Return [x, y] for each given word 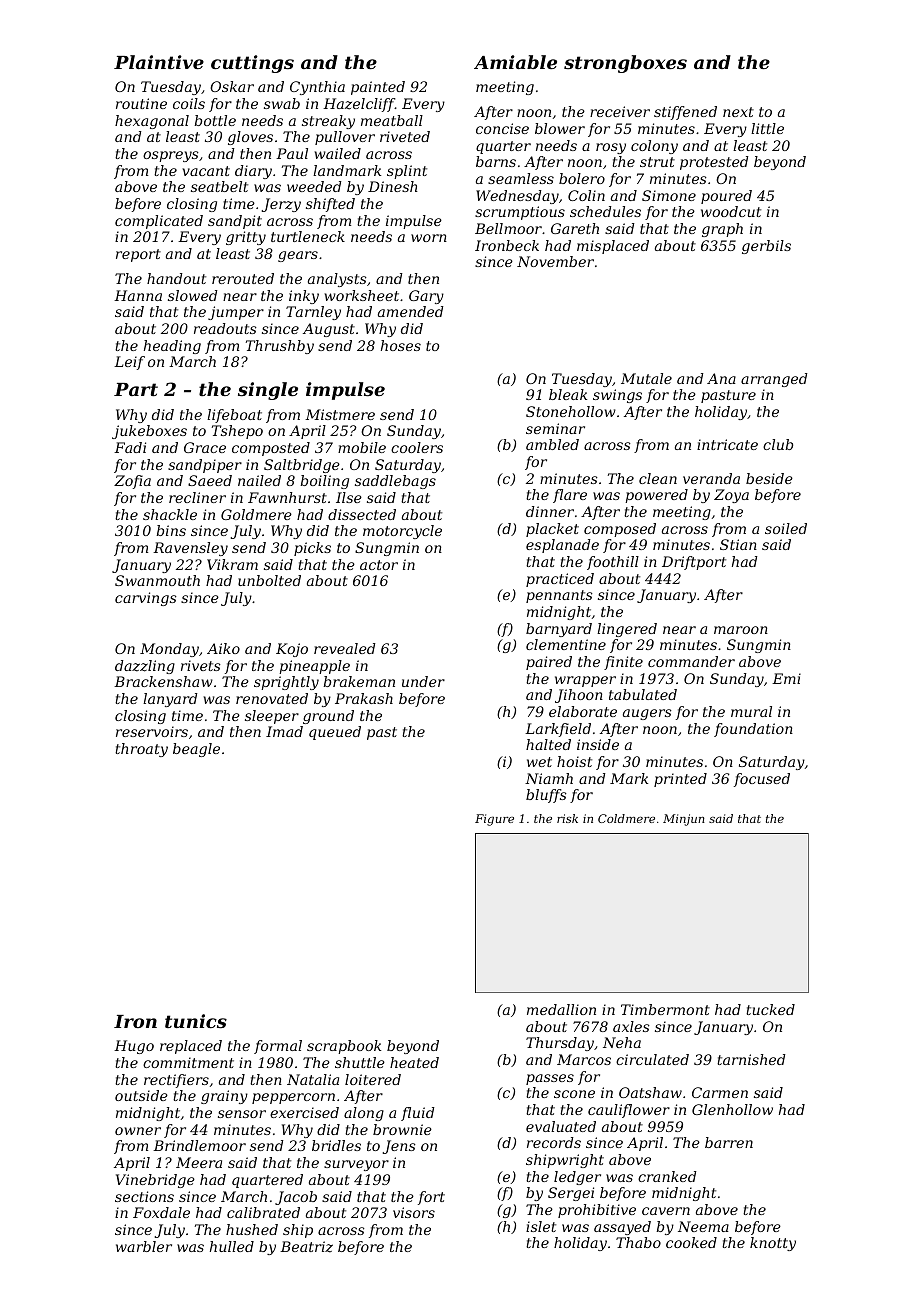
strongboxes [625, 64]
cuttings [252, 64]
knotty [773, 1244]
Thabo [638, 1242]
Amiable [515, 62]
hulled [232, 1246]
